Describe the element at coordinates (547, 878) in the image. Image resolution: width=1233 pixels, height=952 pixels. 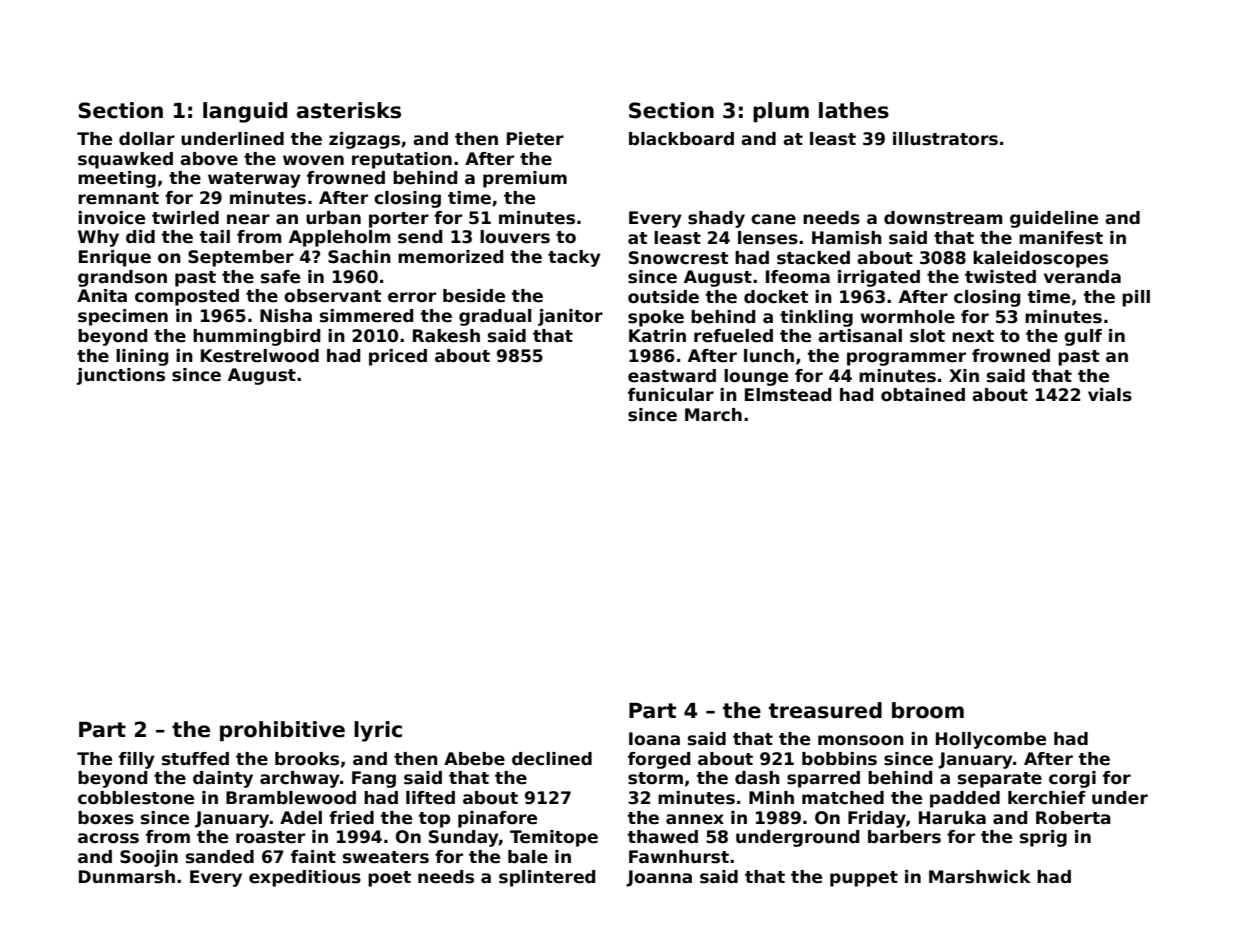
I see `splintered` at that location.
